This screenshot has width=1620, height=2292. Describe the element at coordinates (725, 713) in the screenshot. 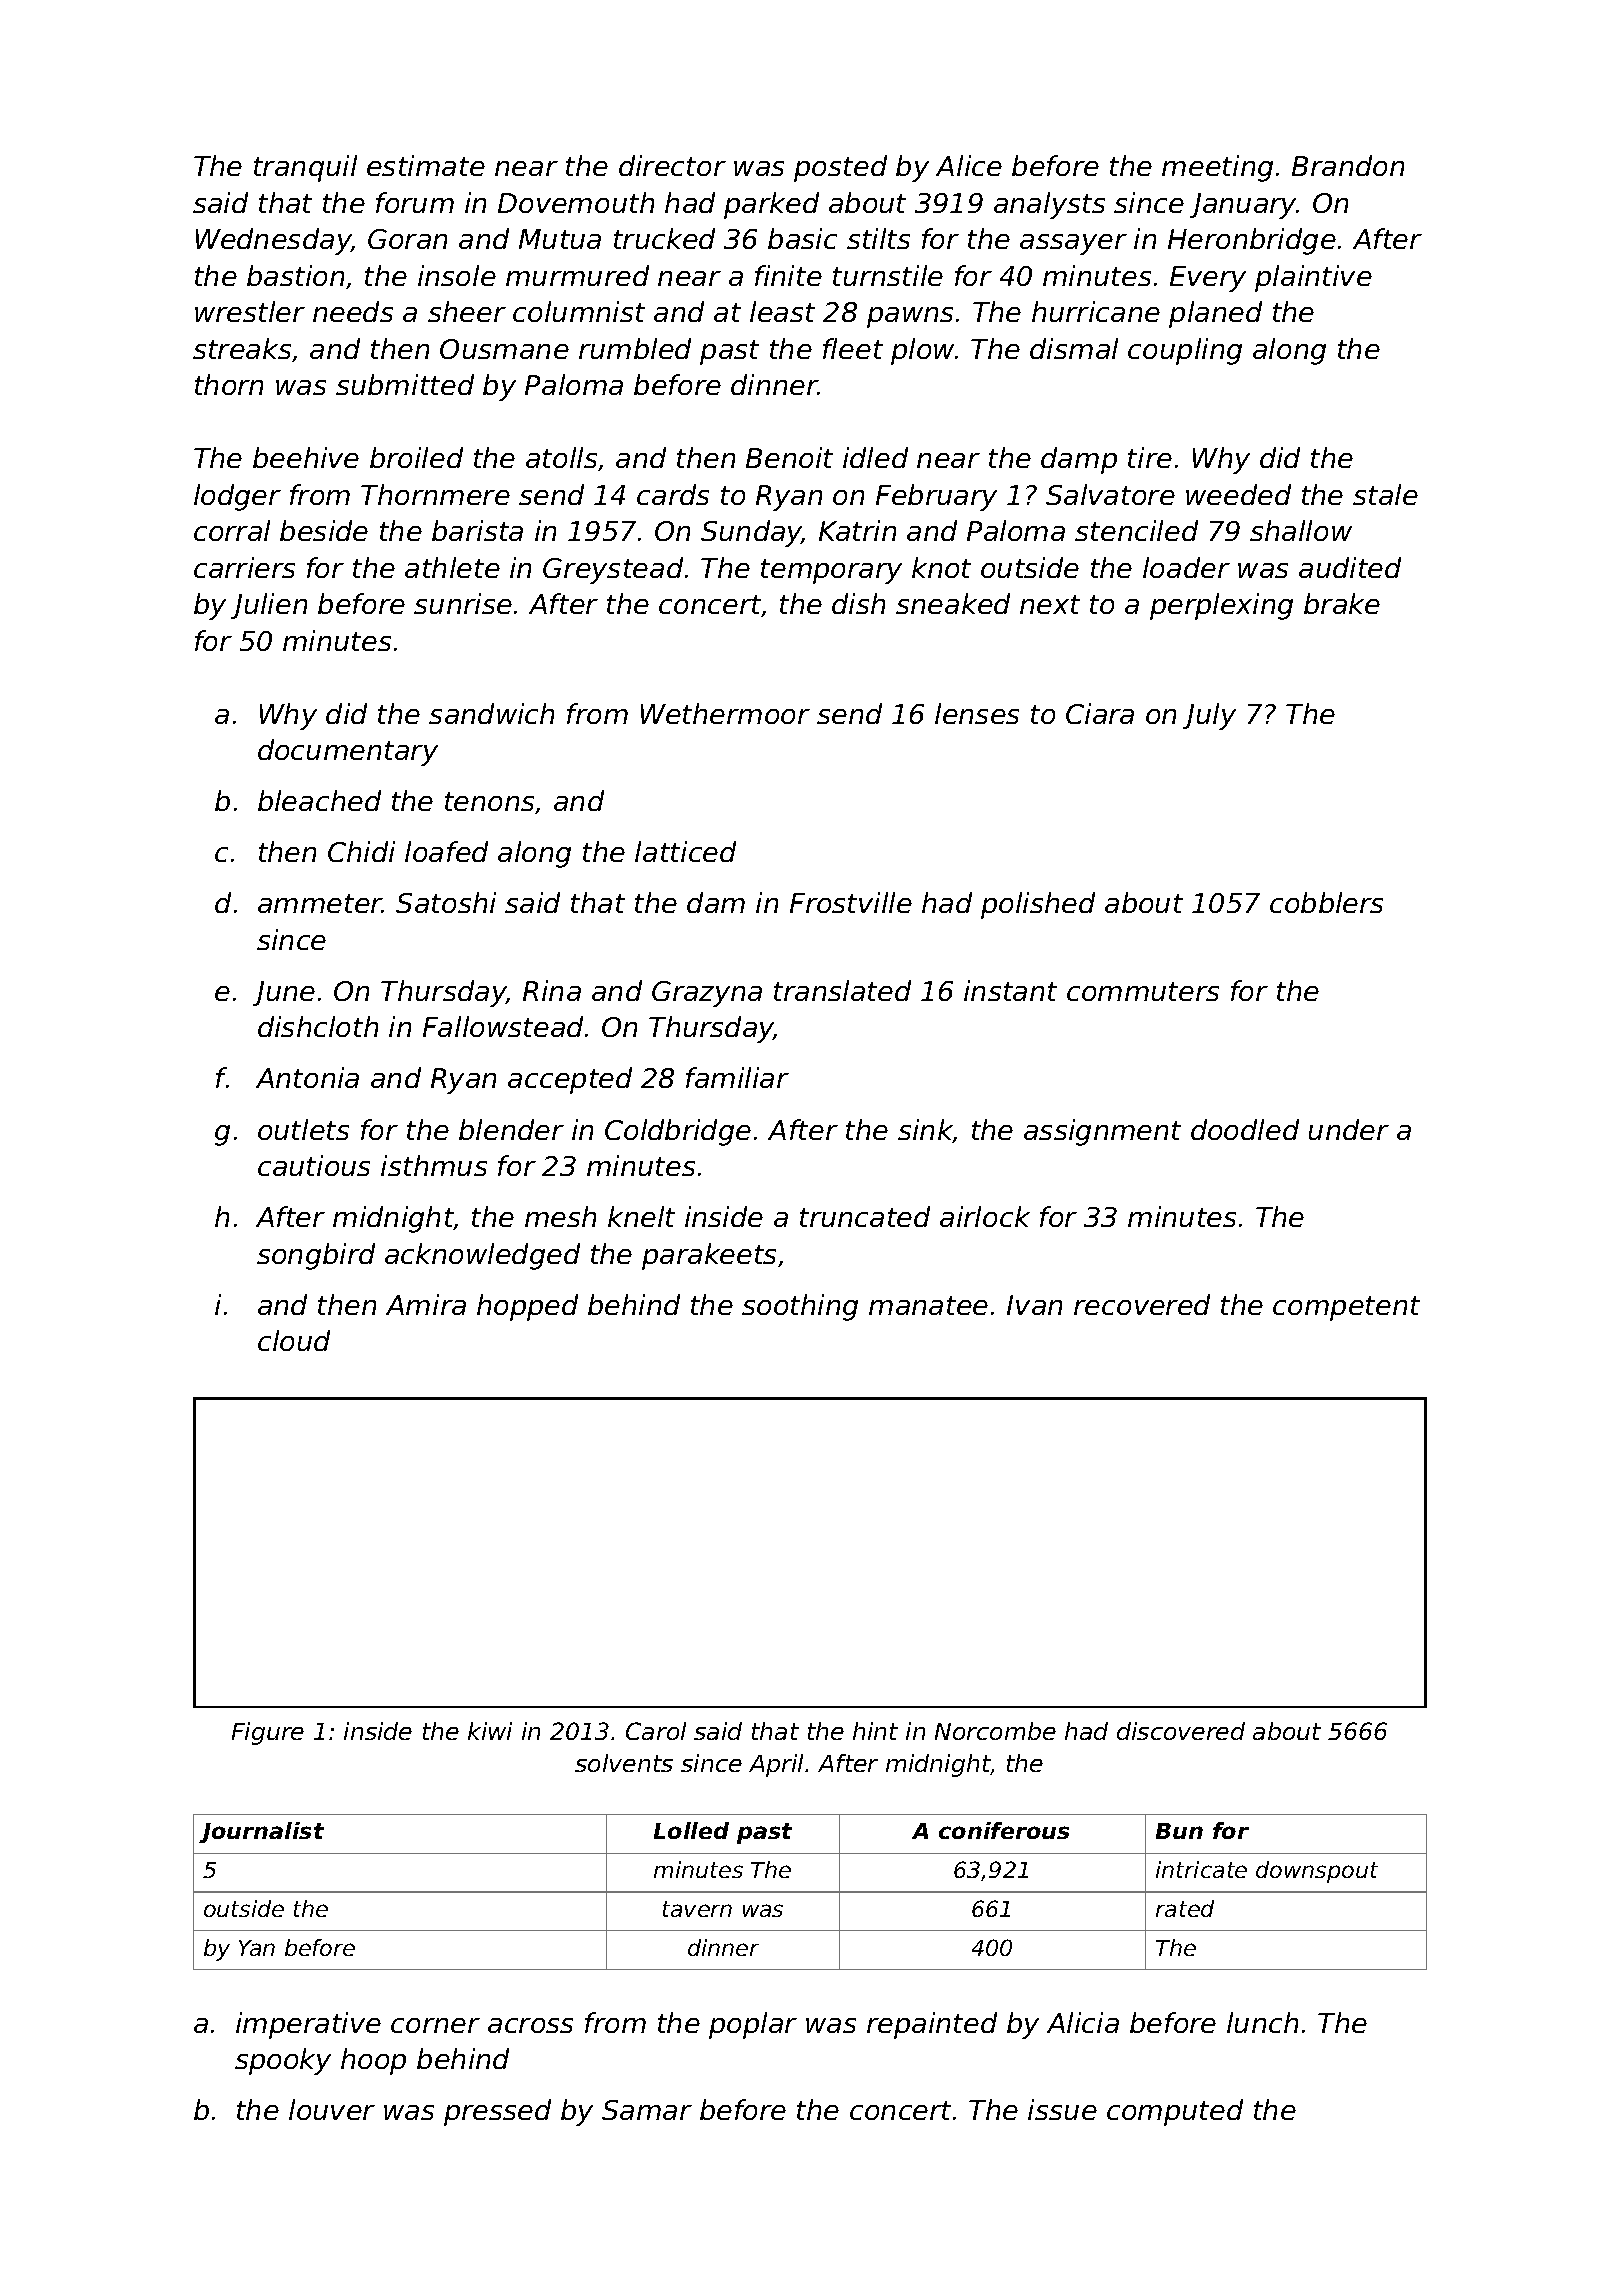

I see `Wethermoor` at that location.
